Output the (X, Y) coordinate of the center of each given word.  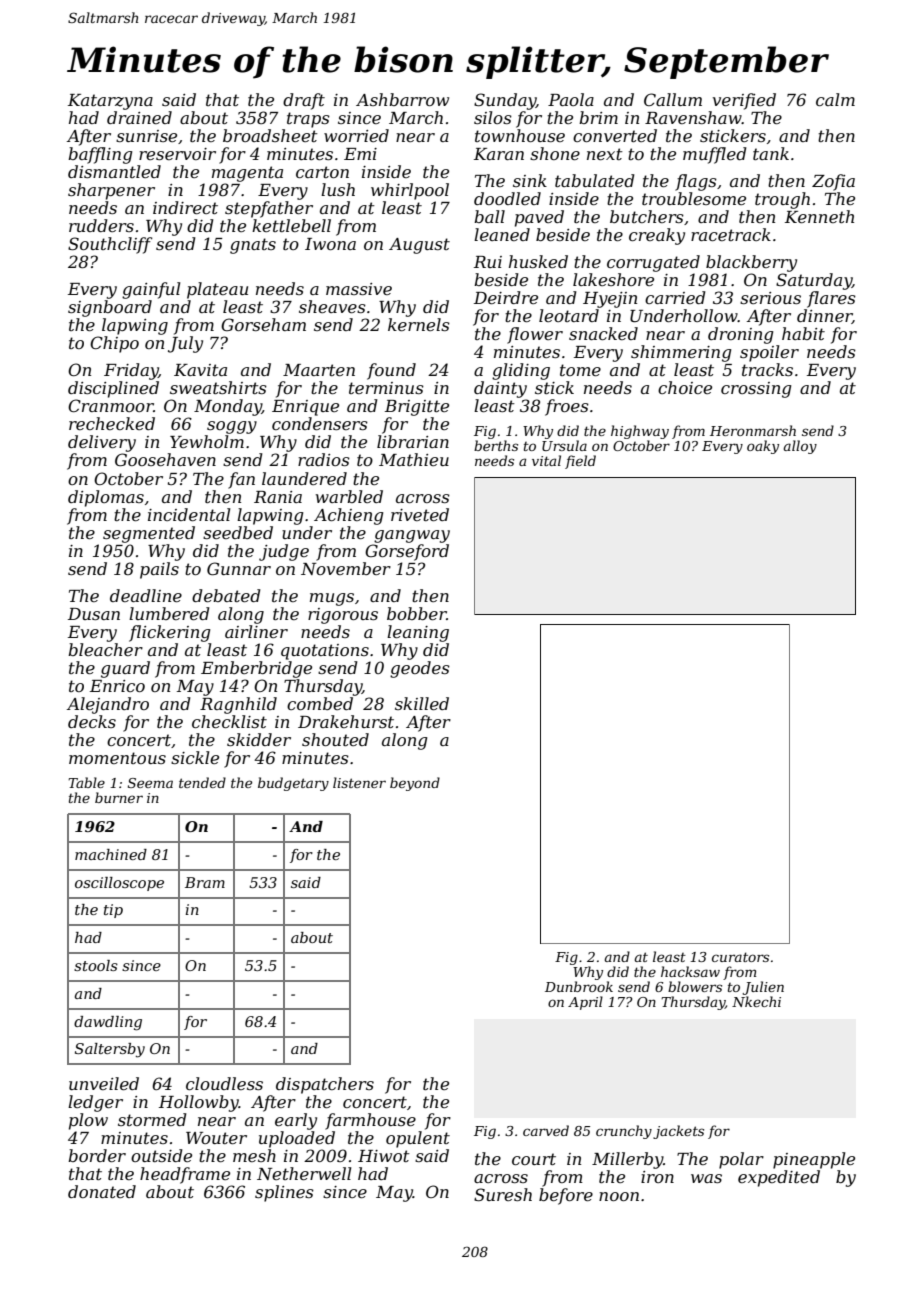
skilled (422, 703)
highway (640, 432)
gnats (253, 246)
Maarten (319, 370)
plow (88, 1121)
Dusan (94, 614)
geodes (420, 669)
